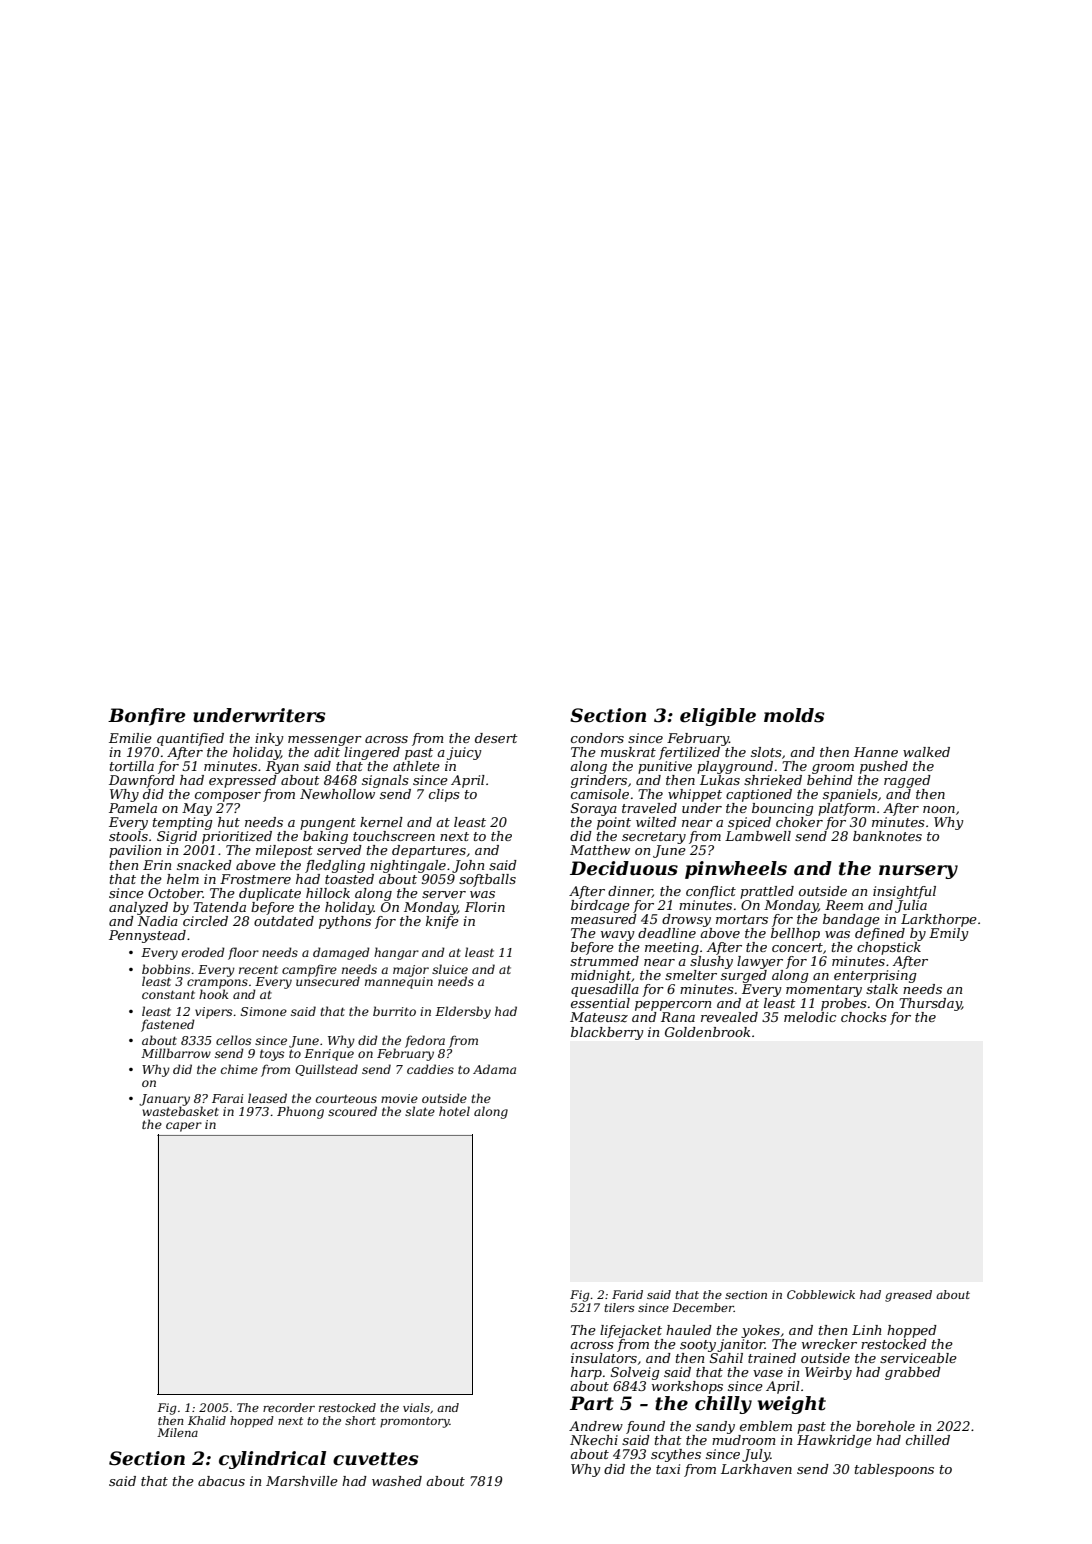 Image resolution: width=1092 pixels, height=1544 pixels. What do you see at coordinates (794, 715) in the image?
I see `molds` at bounding box center [794, 715].
